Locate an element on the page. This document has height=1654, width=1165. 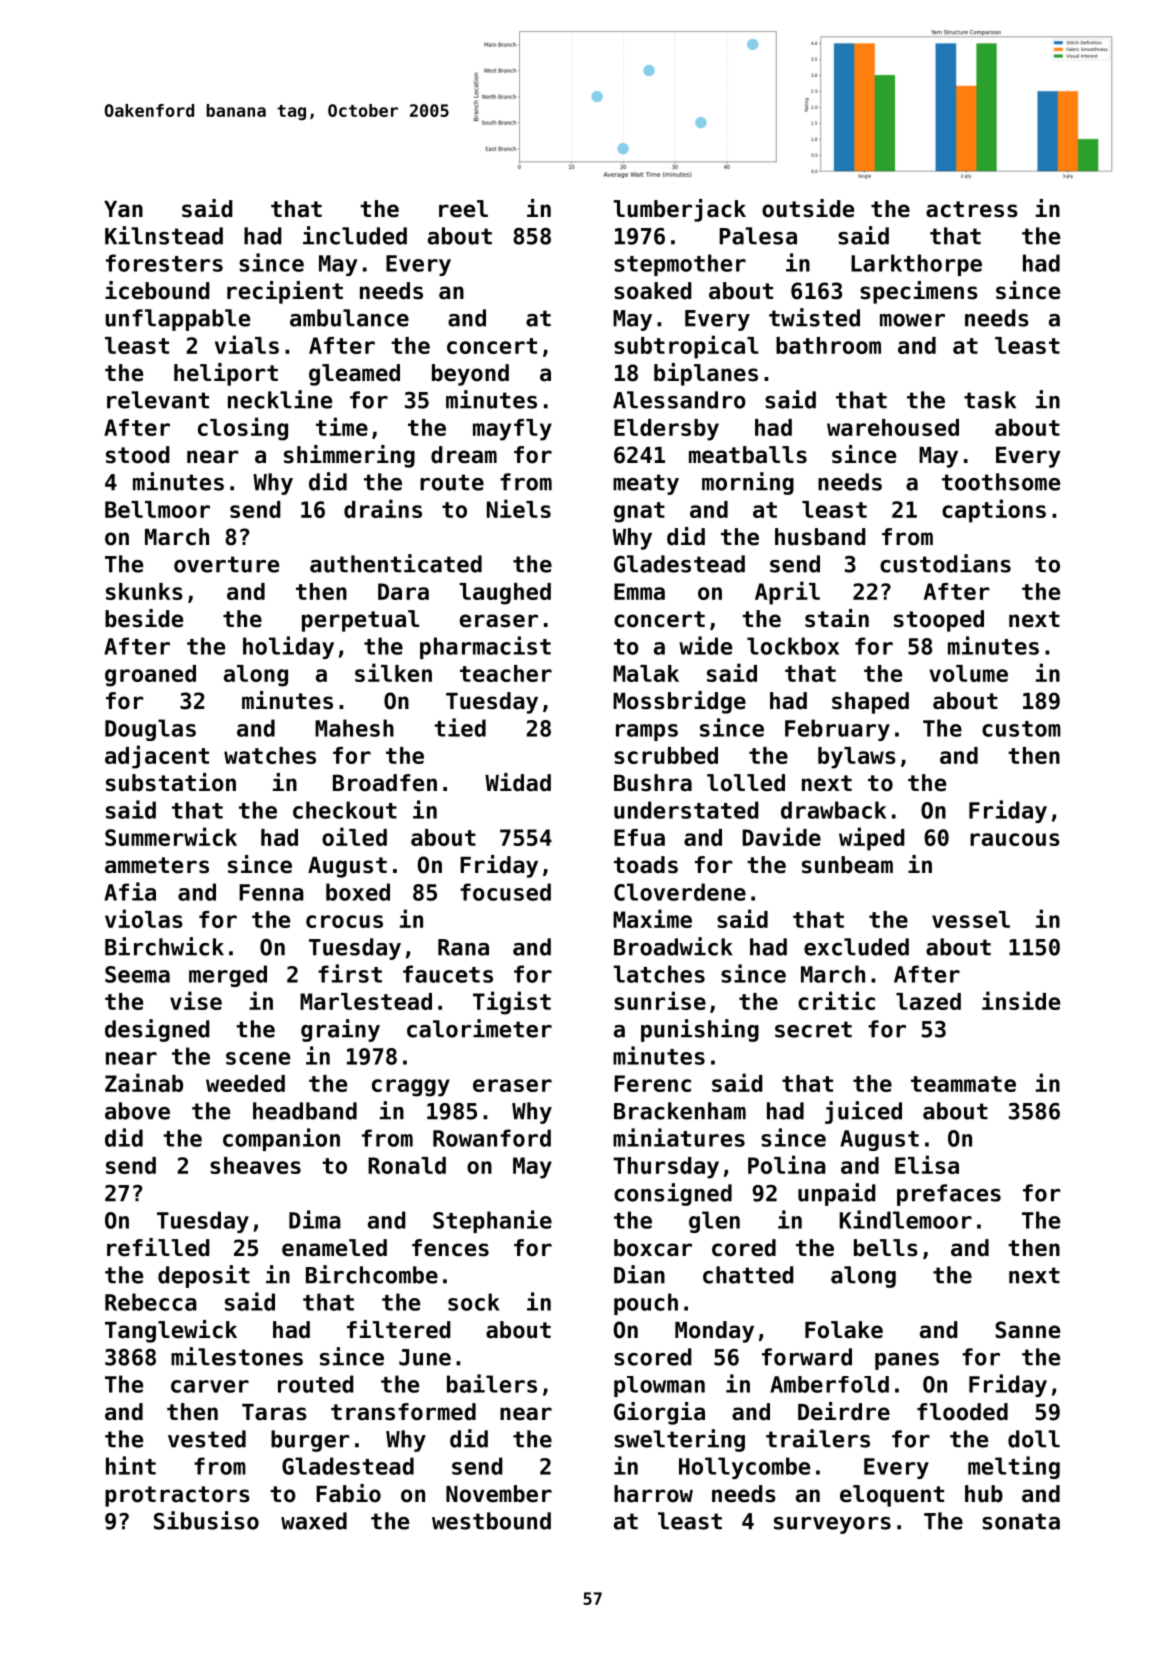
stooped is located at coordinates (939, 621).
